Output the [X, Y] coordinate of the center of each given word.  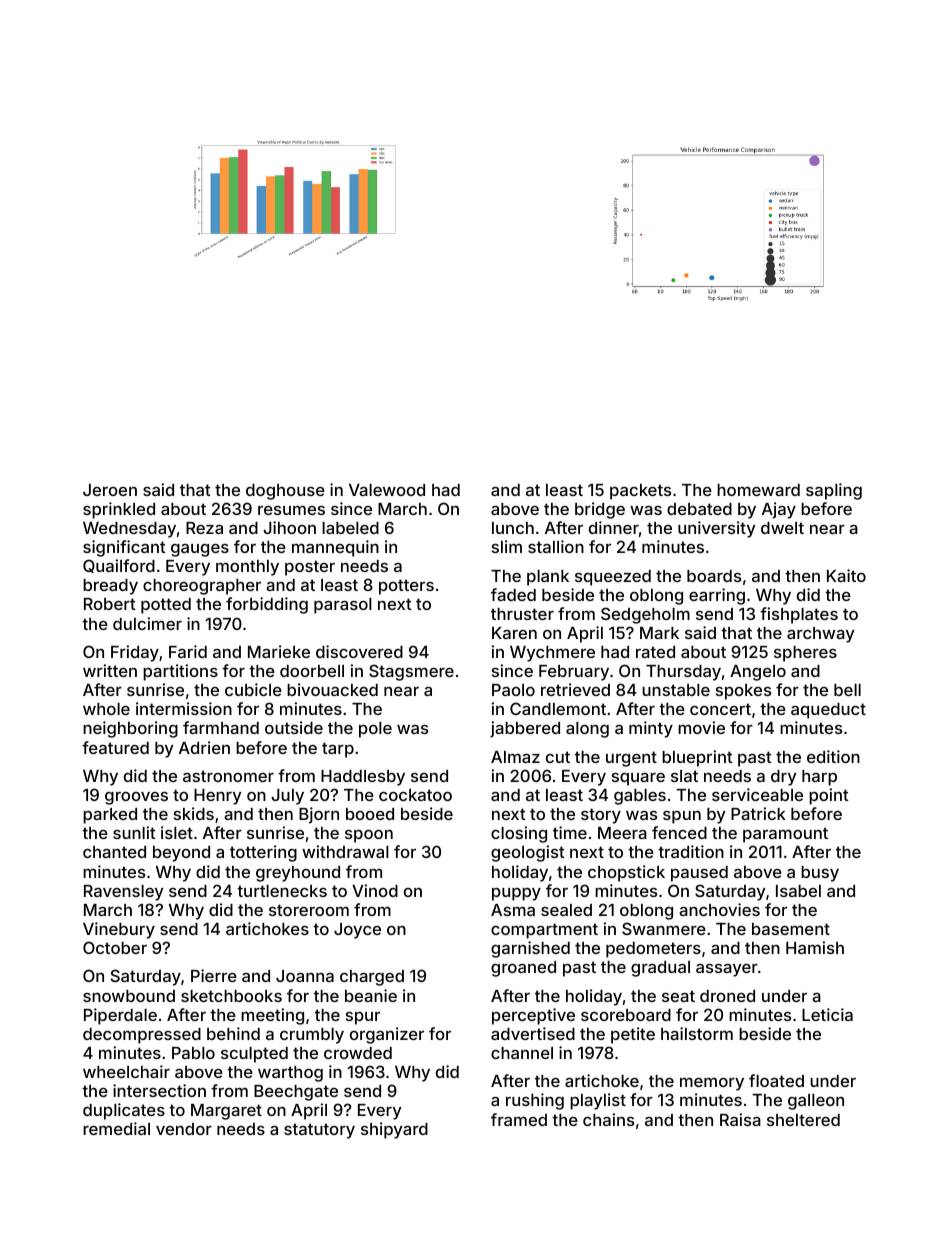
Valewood [387, 490]
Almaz [515, 757]
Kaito [846, 575]
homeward [758, 490]
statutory [319, 1131]
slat [684, 776]
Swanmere [664, 928]
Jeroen [110, 490]
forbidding [267, 605]
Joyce [357, 931]
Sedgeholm [645, 615]
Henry [217, 797]
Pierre [214, 975]
